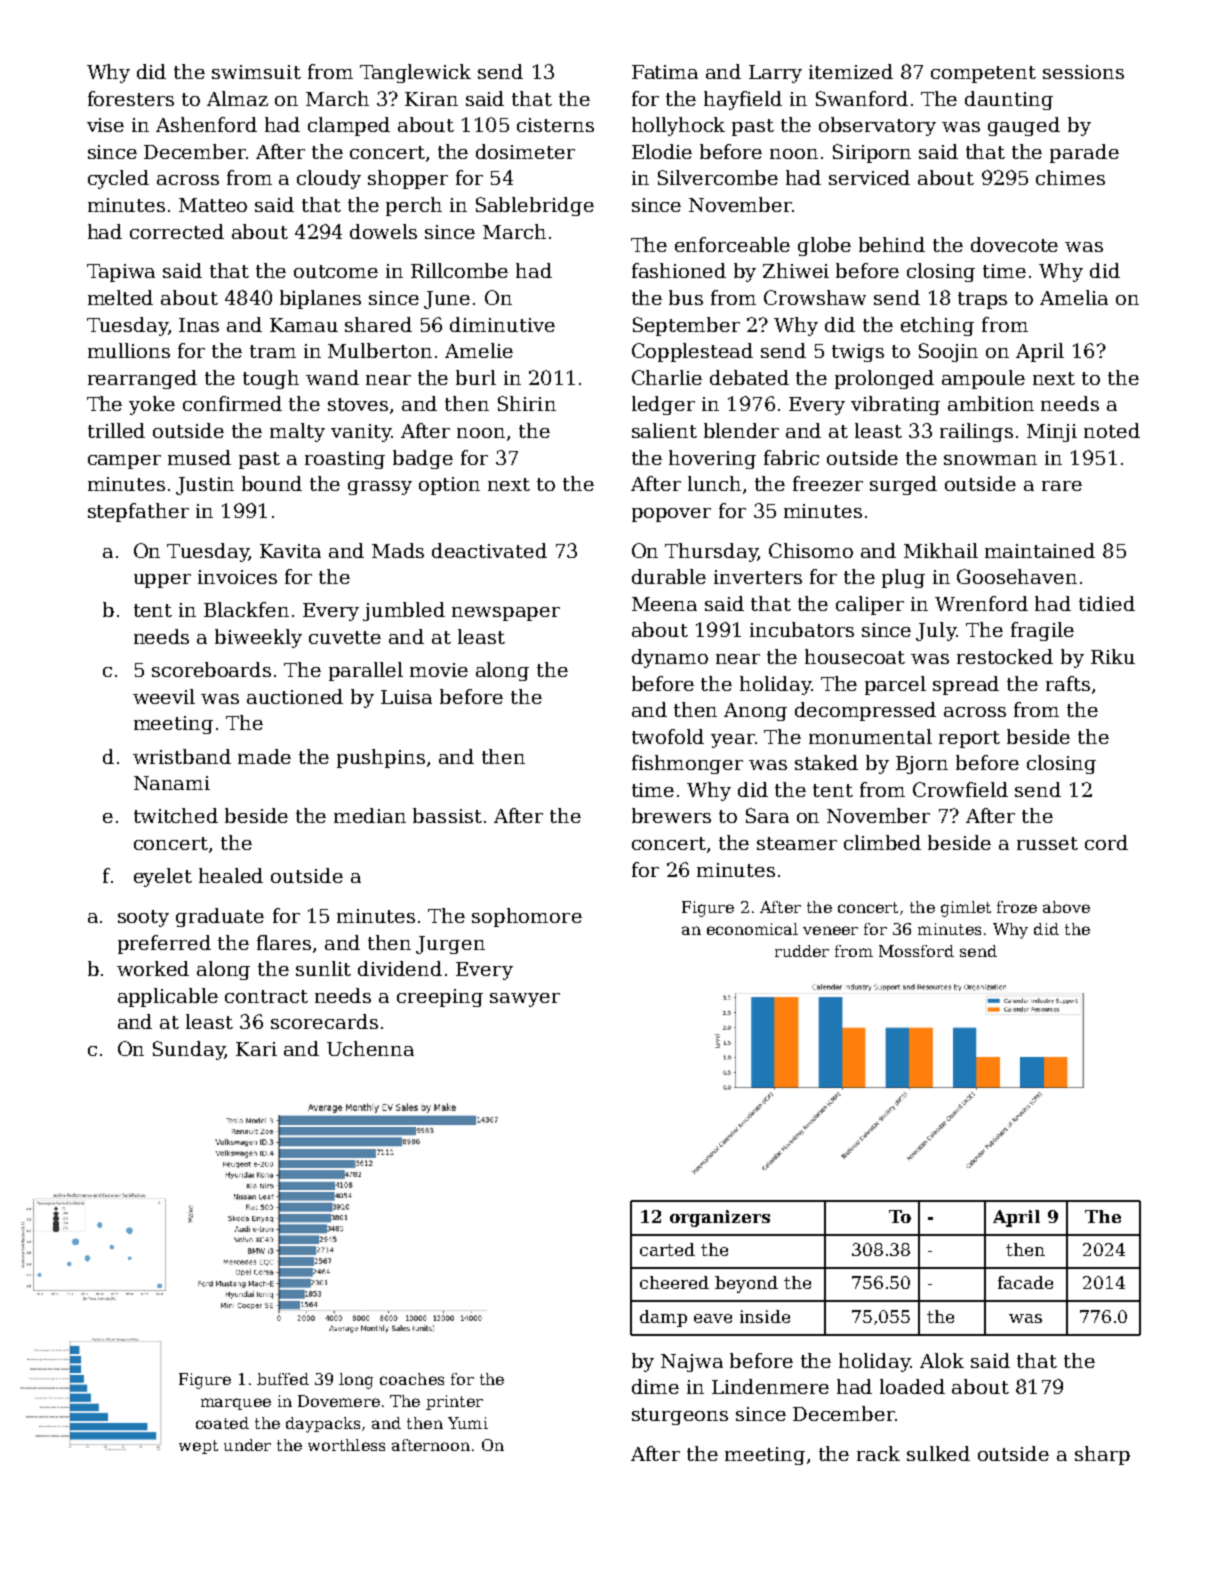 The height and width of the page is (1588, 1227). Describe the element at coordinates (489, 550) in the page. I see `deactivated` at that location.
